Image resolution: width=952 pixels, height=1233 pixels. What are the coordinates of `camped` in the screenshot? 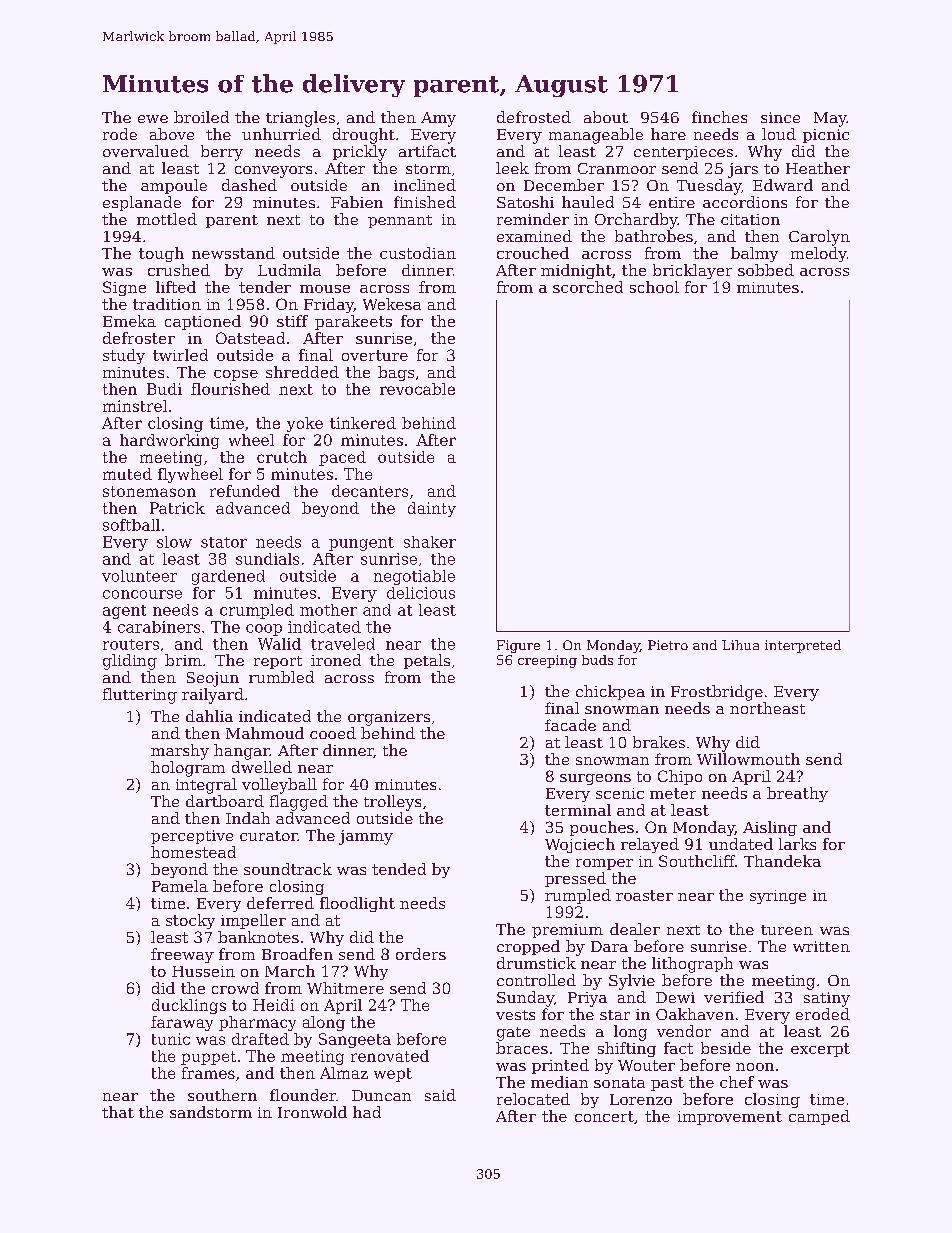 It's located at (819, 1117).
